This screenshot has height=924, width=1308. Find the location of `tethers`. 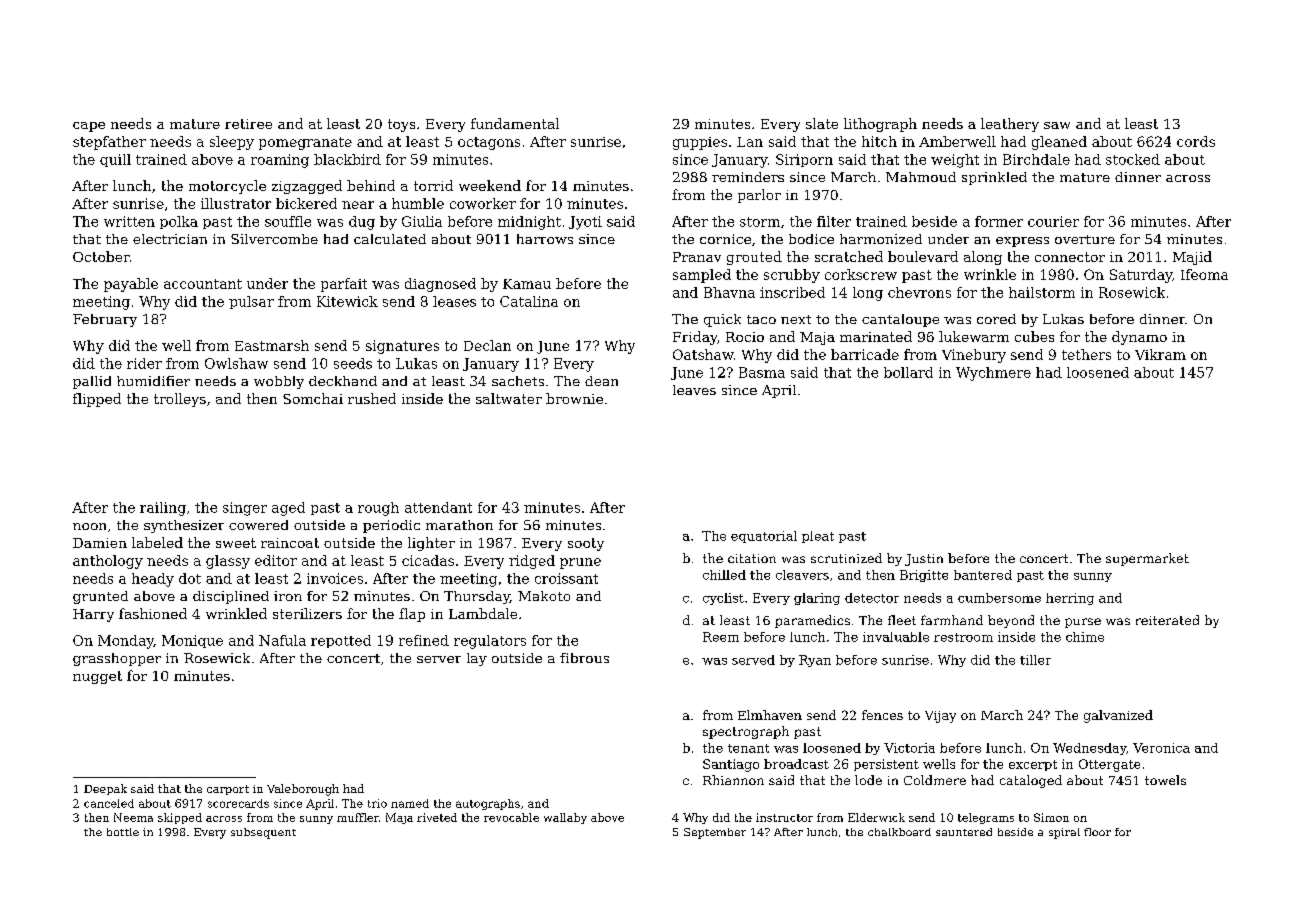

tethers is located at coordinates (1086, 354).
